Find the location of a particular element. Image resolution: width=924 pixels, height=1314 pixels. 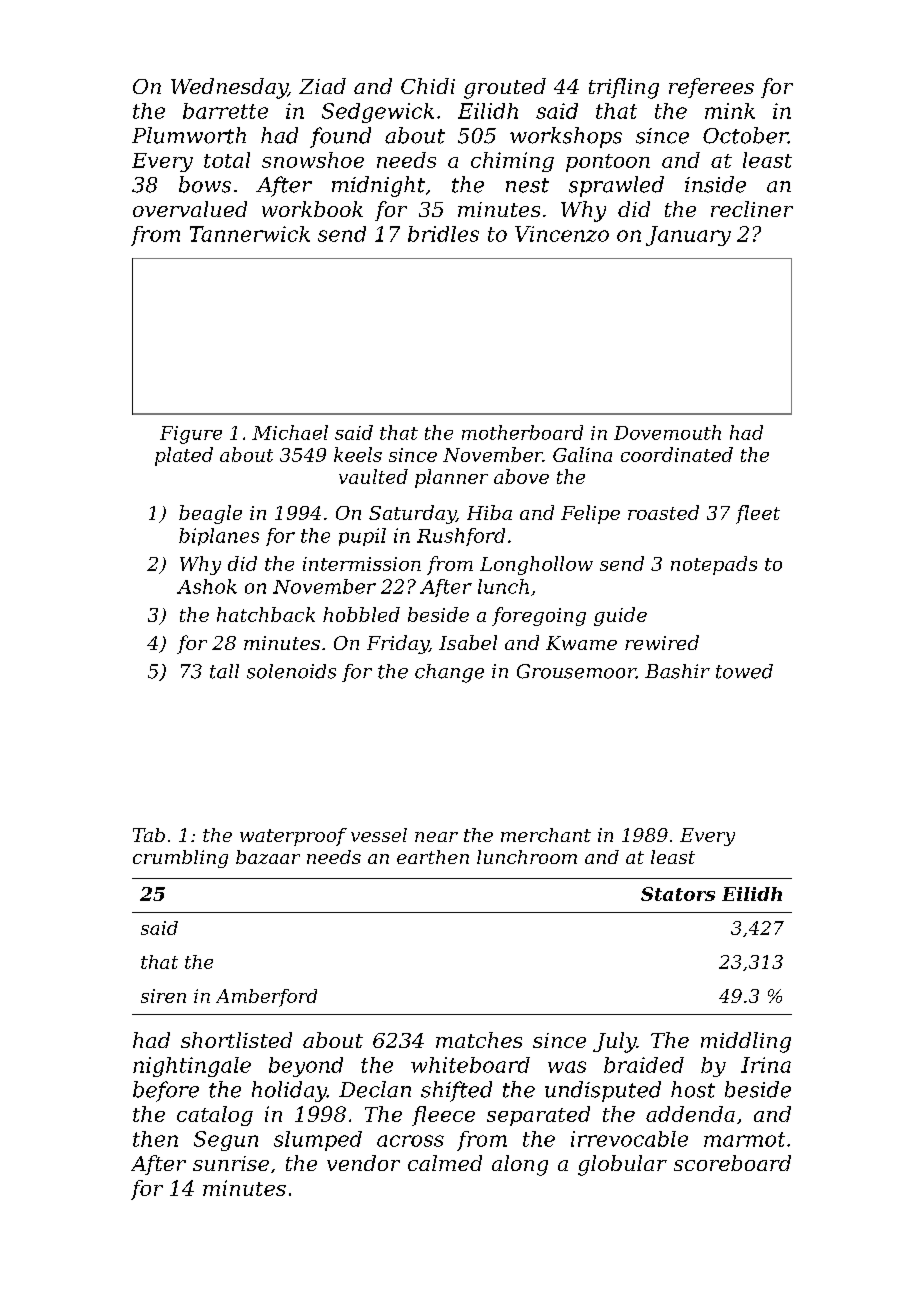

Tannerwick is located at coordinates (250, 234).
